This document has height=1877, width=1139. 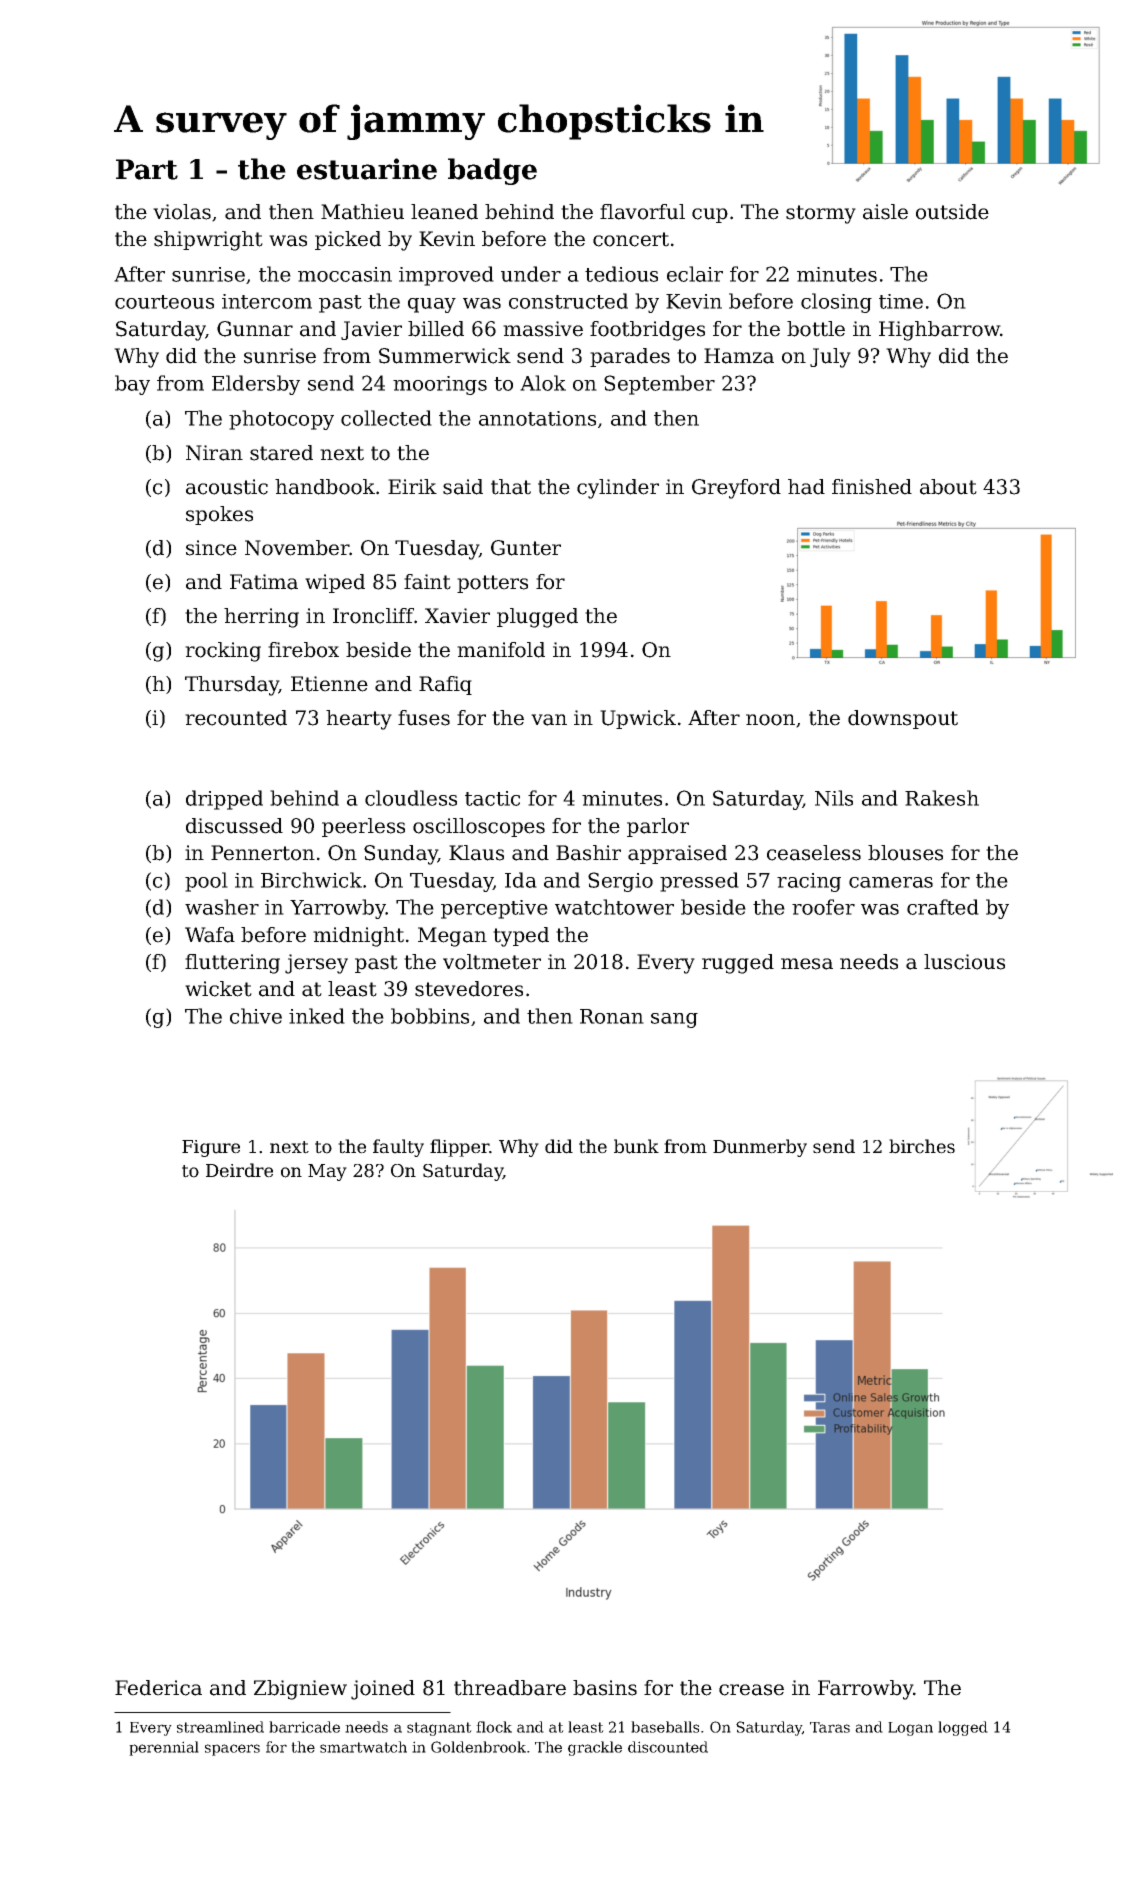 What do you see at coordinates (952, 212) in the document?
I see `outside` at bounding box center [952, 212].
